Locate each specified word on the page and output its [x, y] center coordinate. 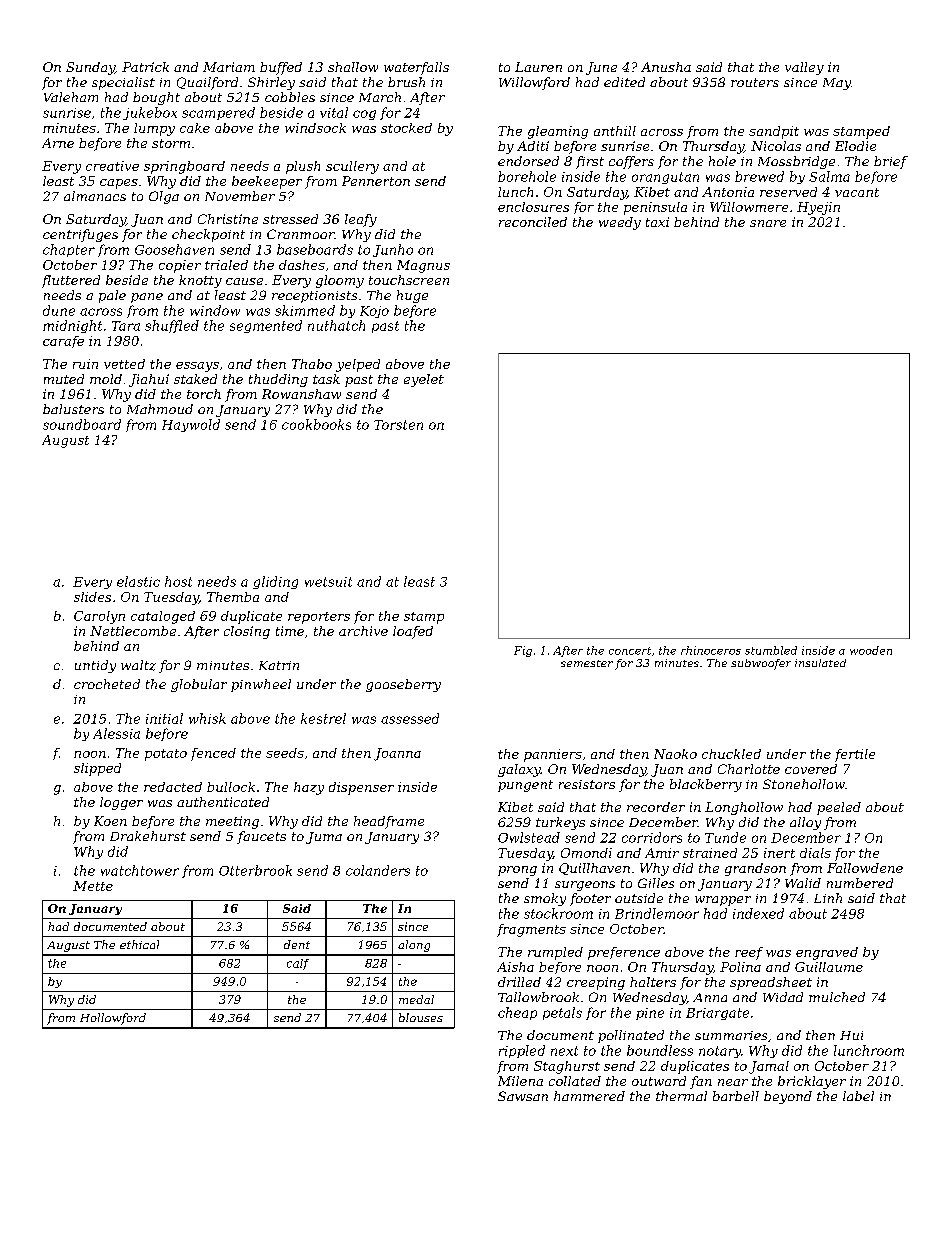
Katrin [279, 665]
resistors [587, 784]
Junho [393, 250]
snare [768, 223]
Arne [58, 143]
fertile [855, 755]
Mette [93, 886]
